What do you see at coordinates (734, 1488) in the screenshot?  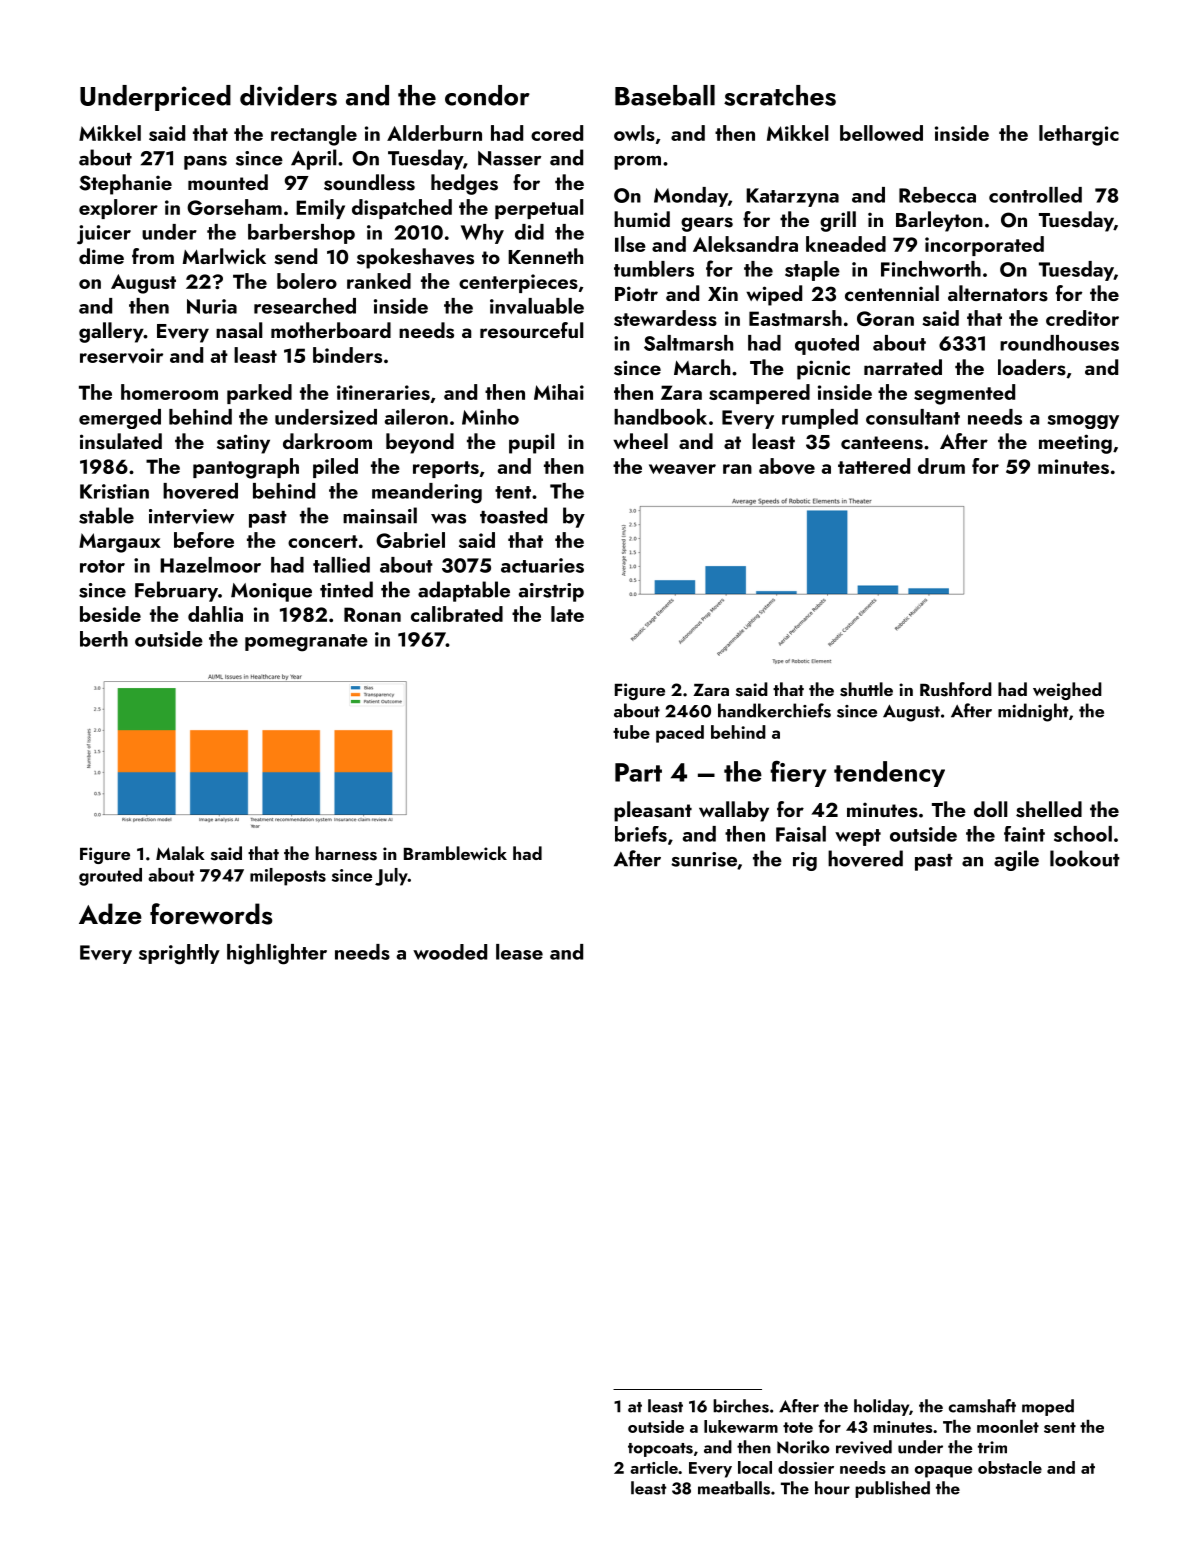 I see `meatballs` at bounding box center [734, 1488].
